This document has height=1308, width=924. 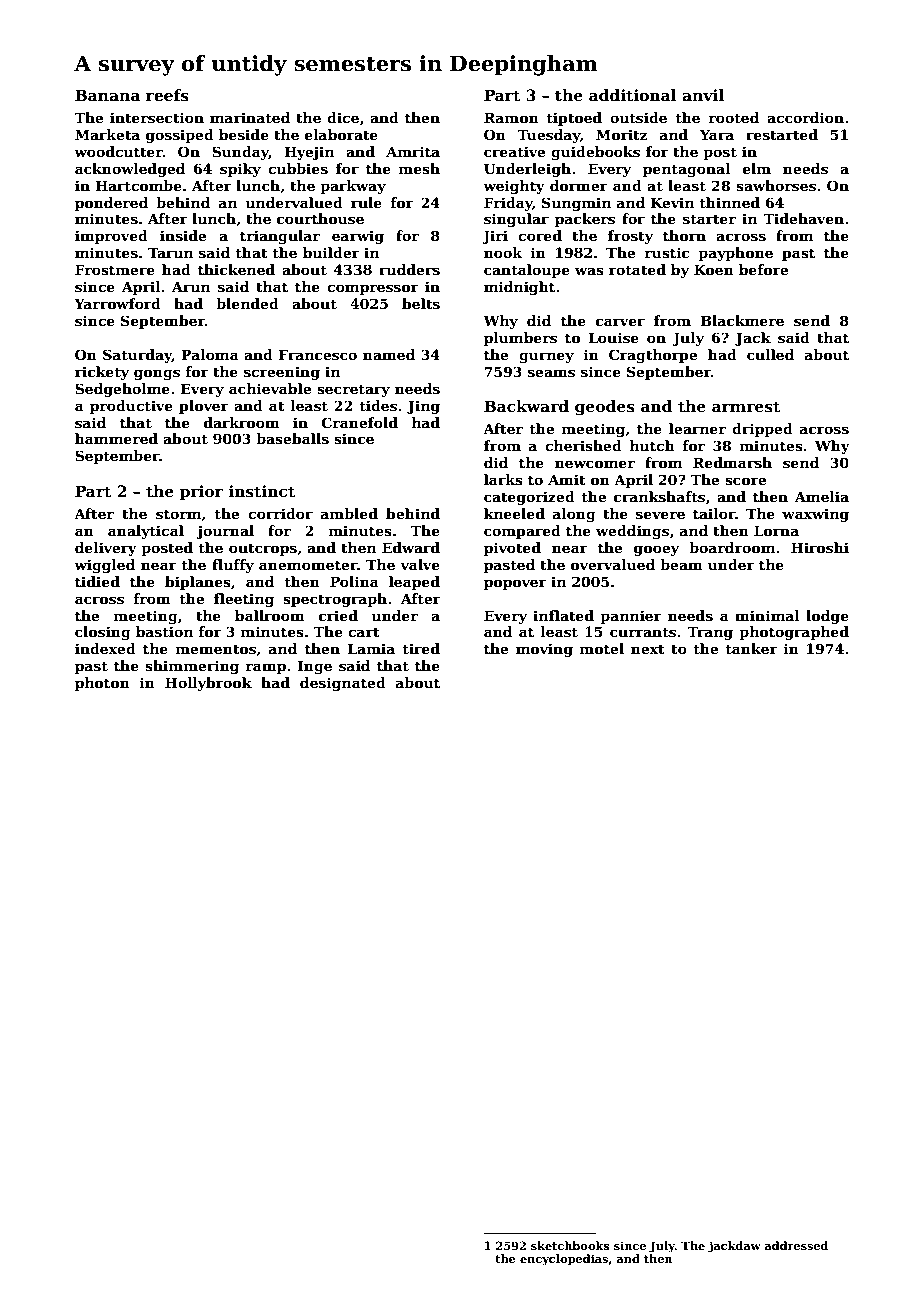 I want to click on encyclopedias, so click(x=564, y=1260).
